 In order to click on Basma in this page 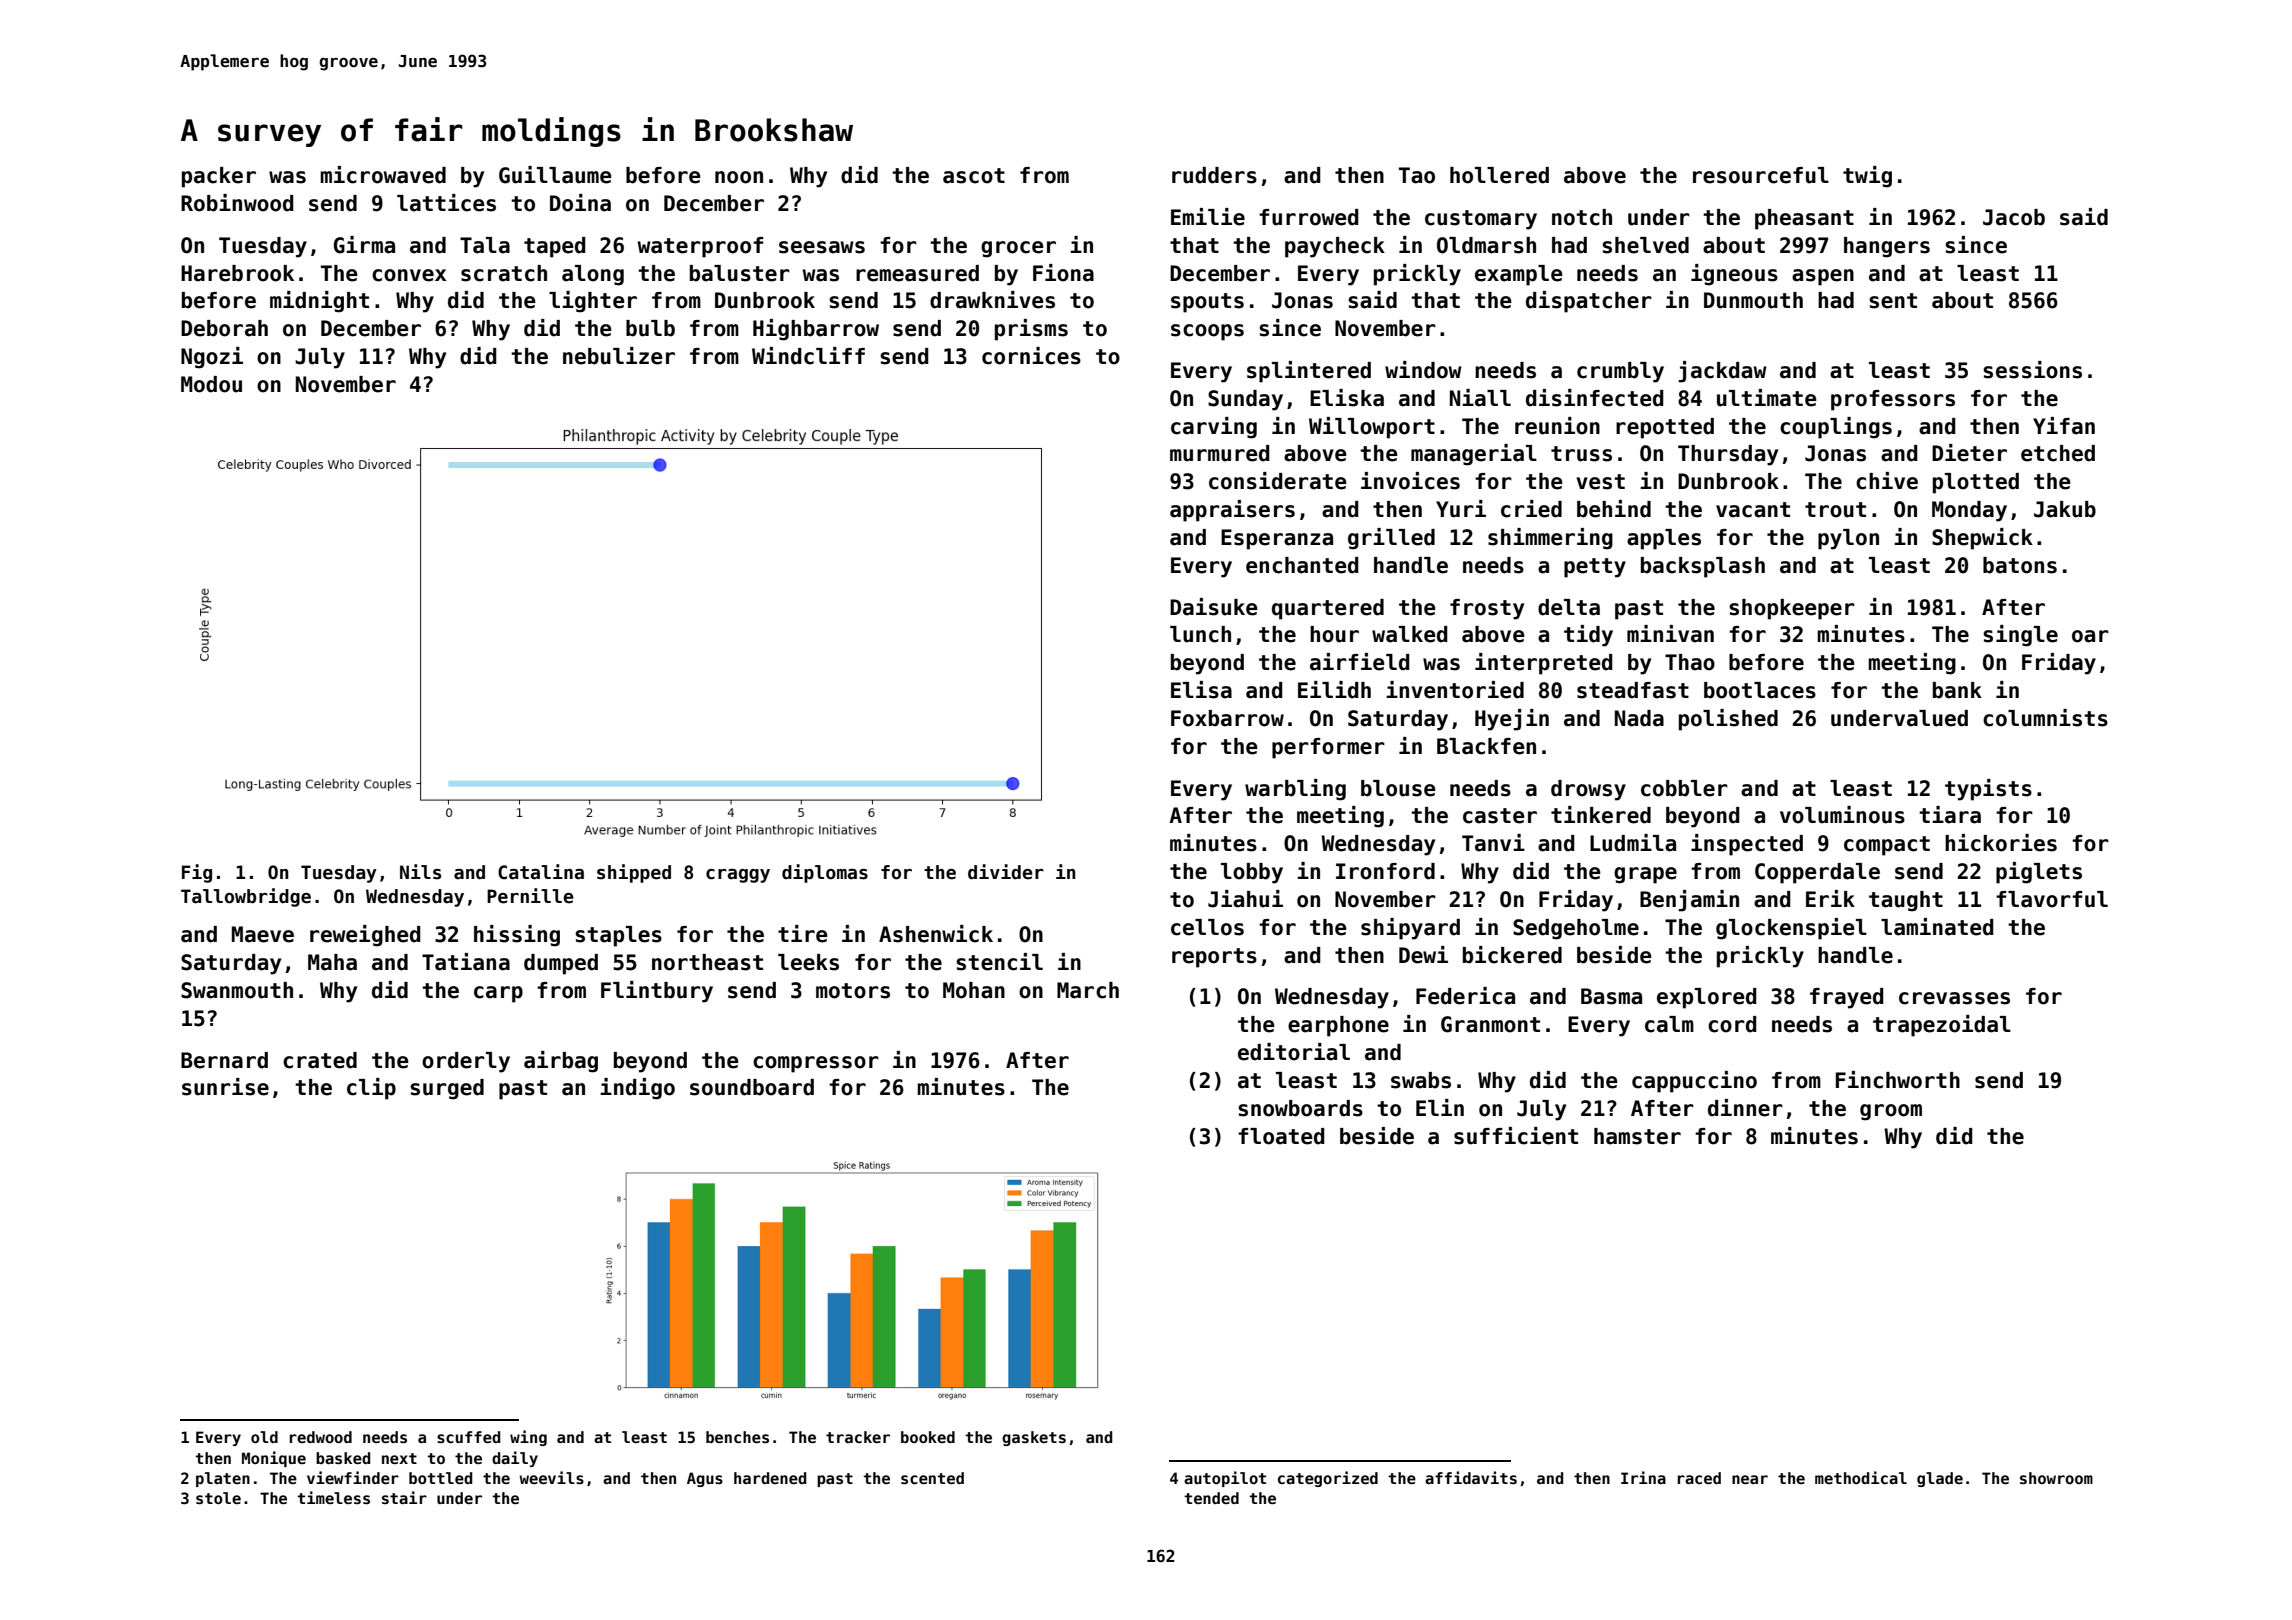, I will do `click(1611, 996)`.
